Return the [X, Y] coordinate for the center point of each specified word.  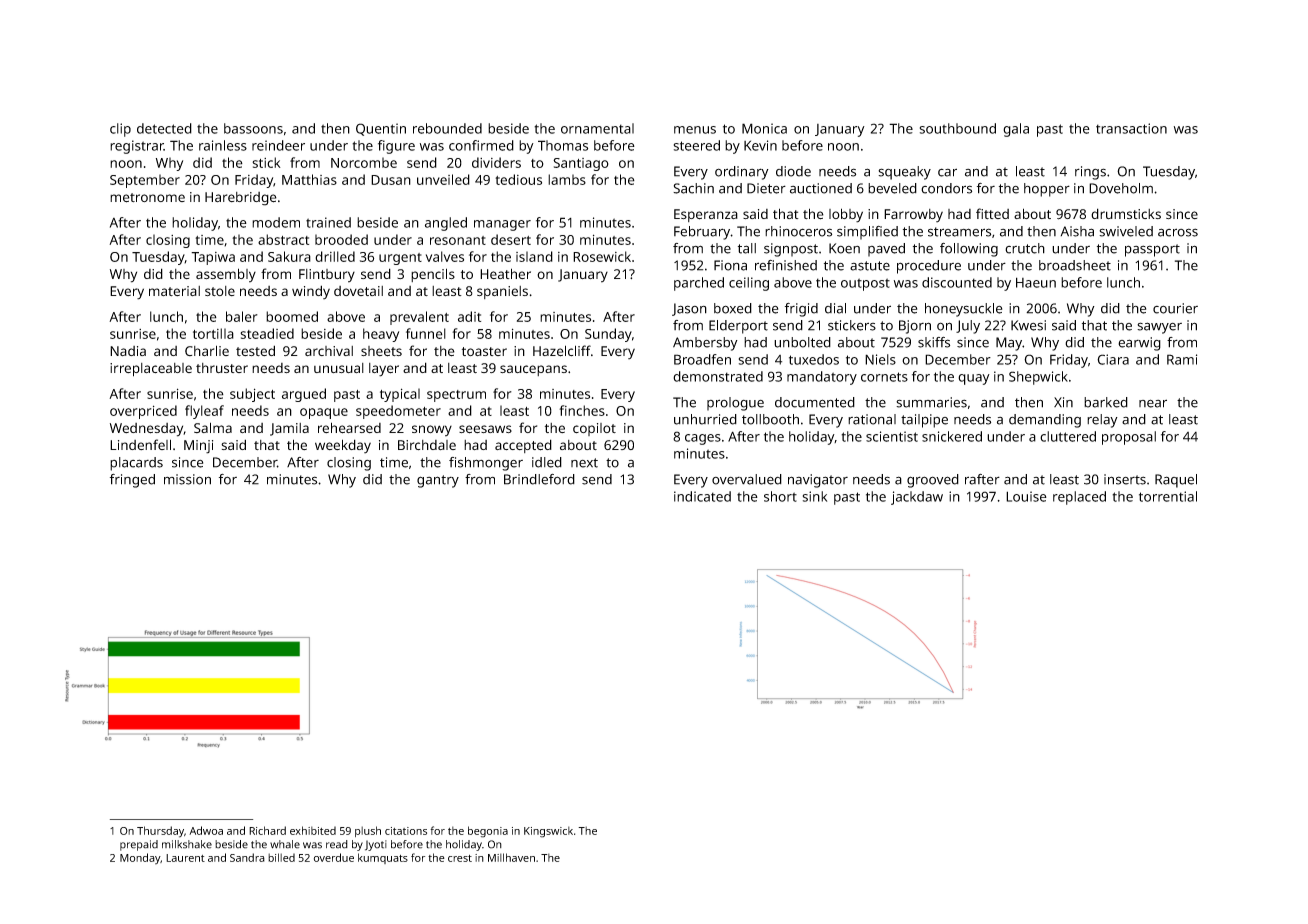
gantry [438, 481]
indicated [702, 496]
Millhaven [511, 857]
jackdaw [917, 498]
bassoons [253, 128]
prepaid [139, 845]
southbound [958, 128]
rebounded [447, 128]
